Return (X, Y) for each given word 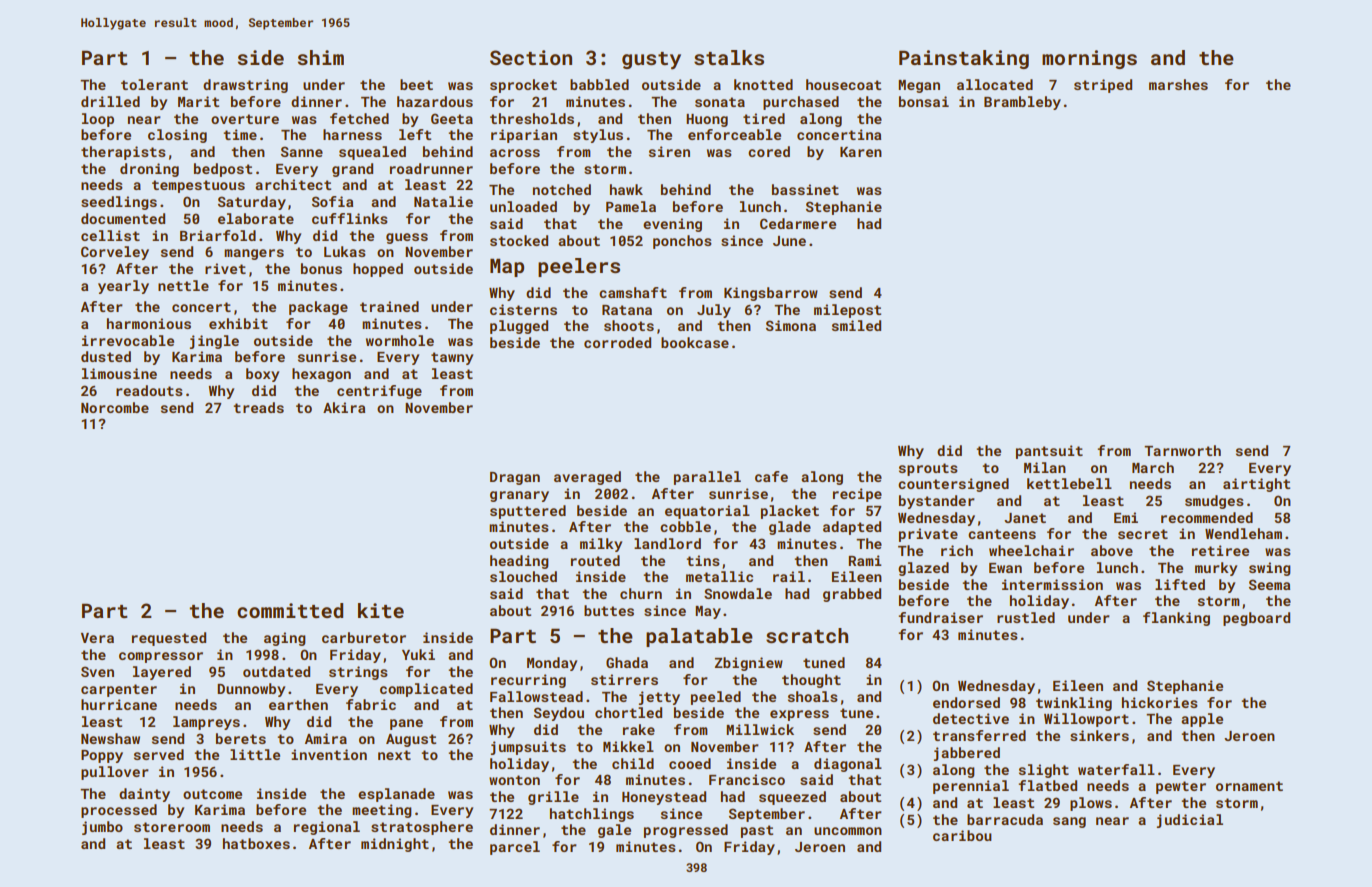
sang (1069, 822)
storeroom (172, 827)
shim (321, 57)
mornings (1089, 59)
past (757, 831)
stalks (729, 57)
